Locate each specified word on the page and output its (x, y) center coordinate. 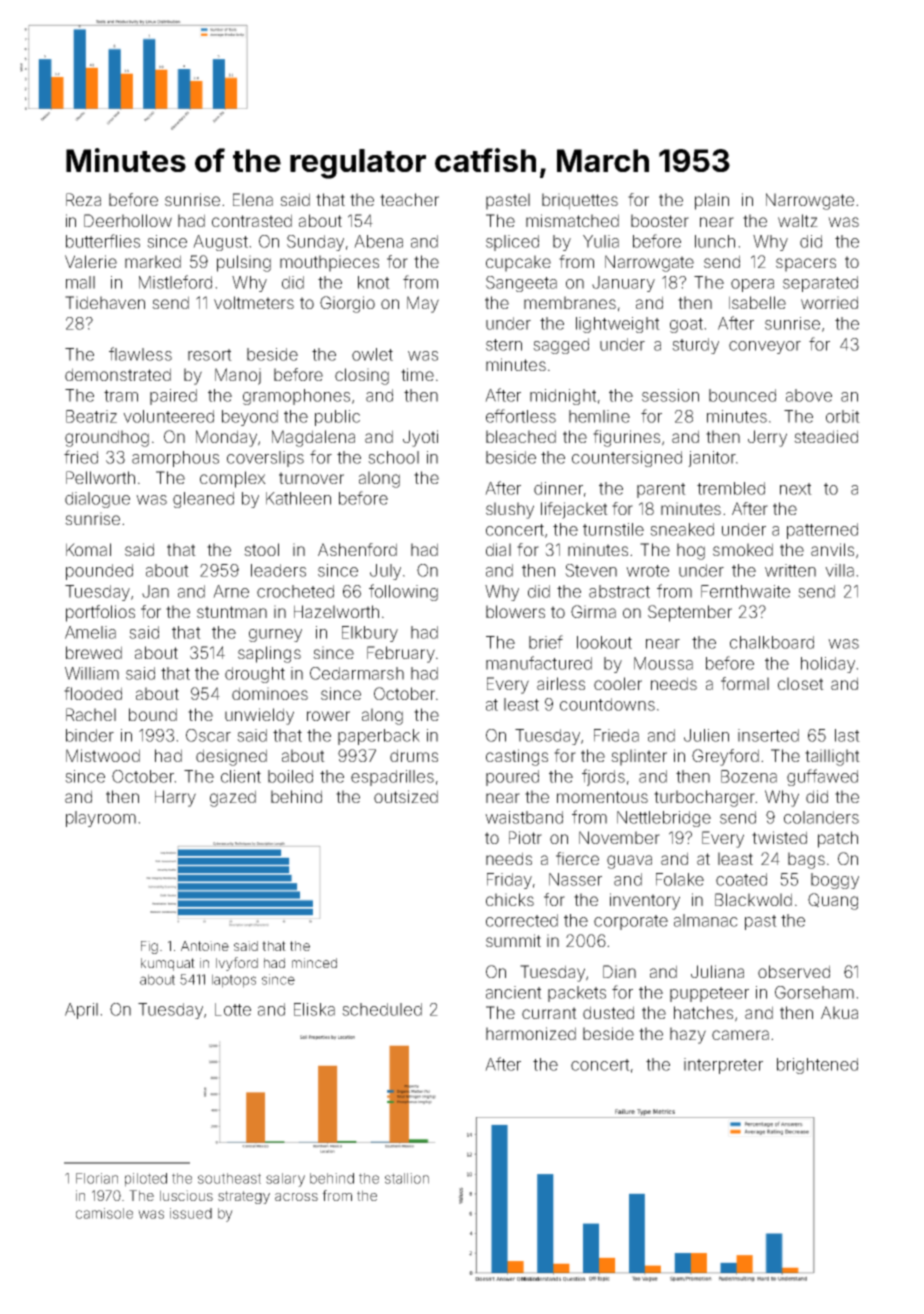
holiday (828, 665)
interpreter (723, 1066)
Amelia (90, 632)
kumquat (168, 964)
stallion (407, 1178)
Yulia (601, 241)
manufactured (539, 663)
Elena (253, 199)
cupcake (518, 263)
